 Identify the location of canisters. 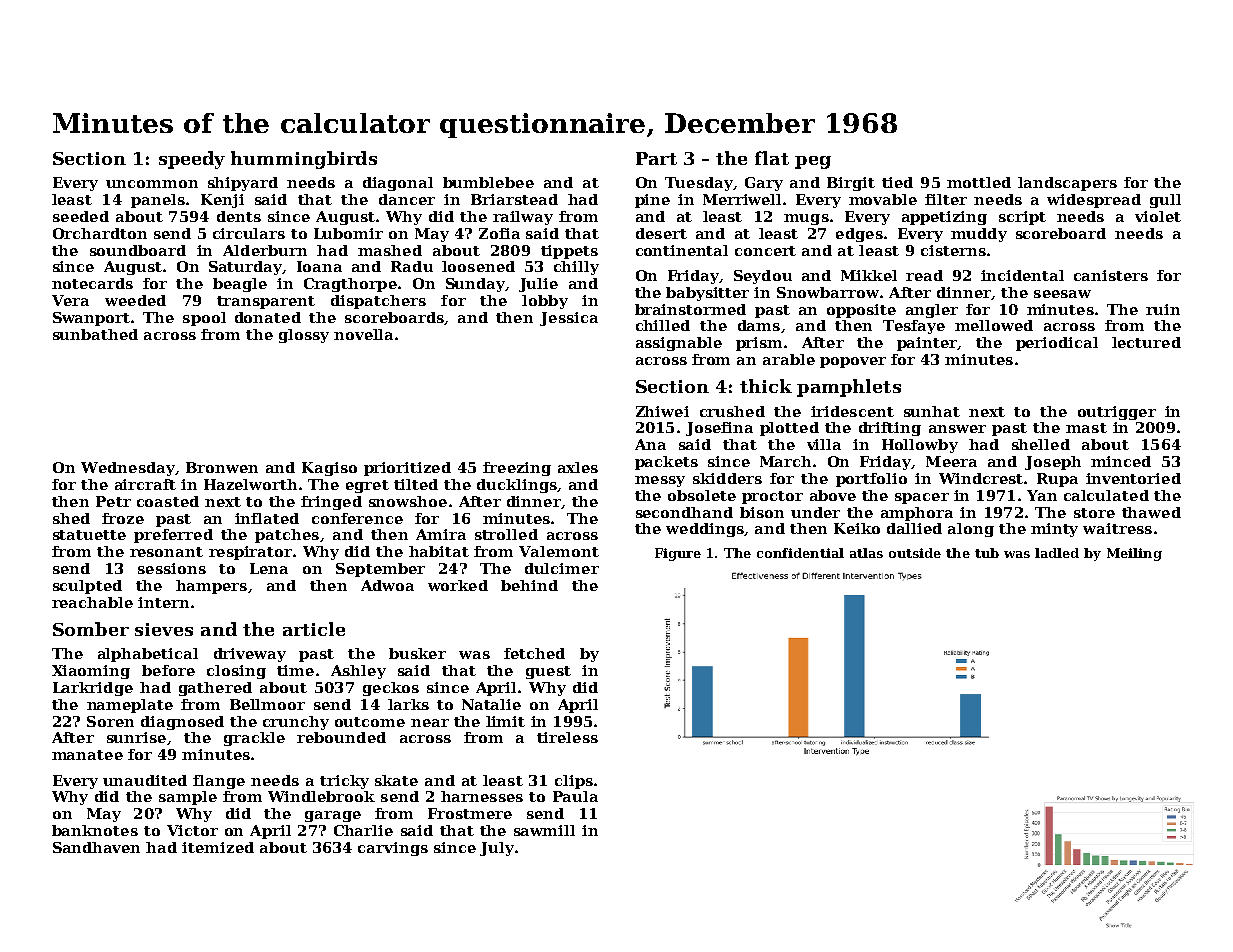
(1111, 275).
